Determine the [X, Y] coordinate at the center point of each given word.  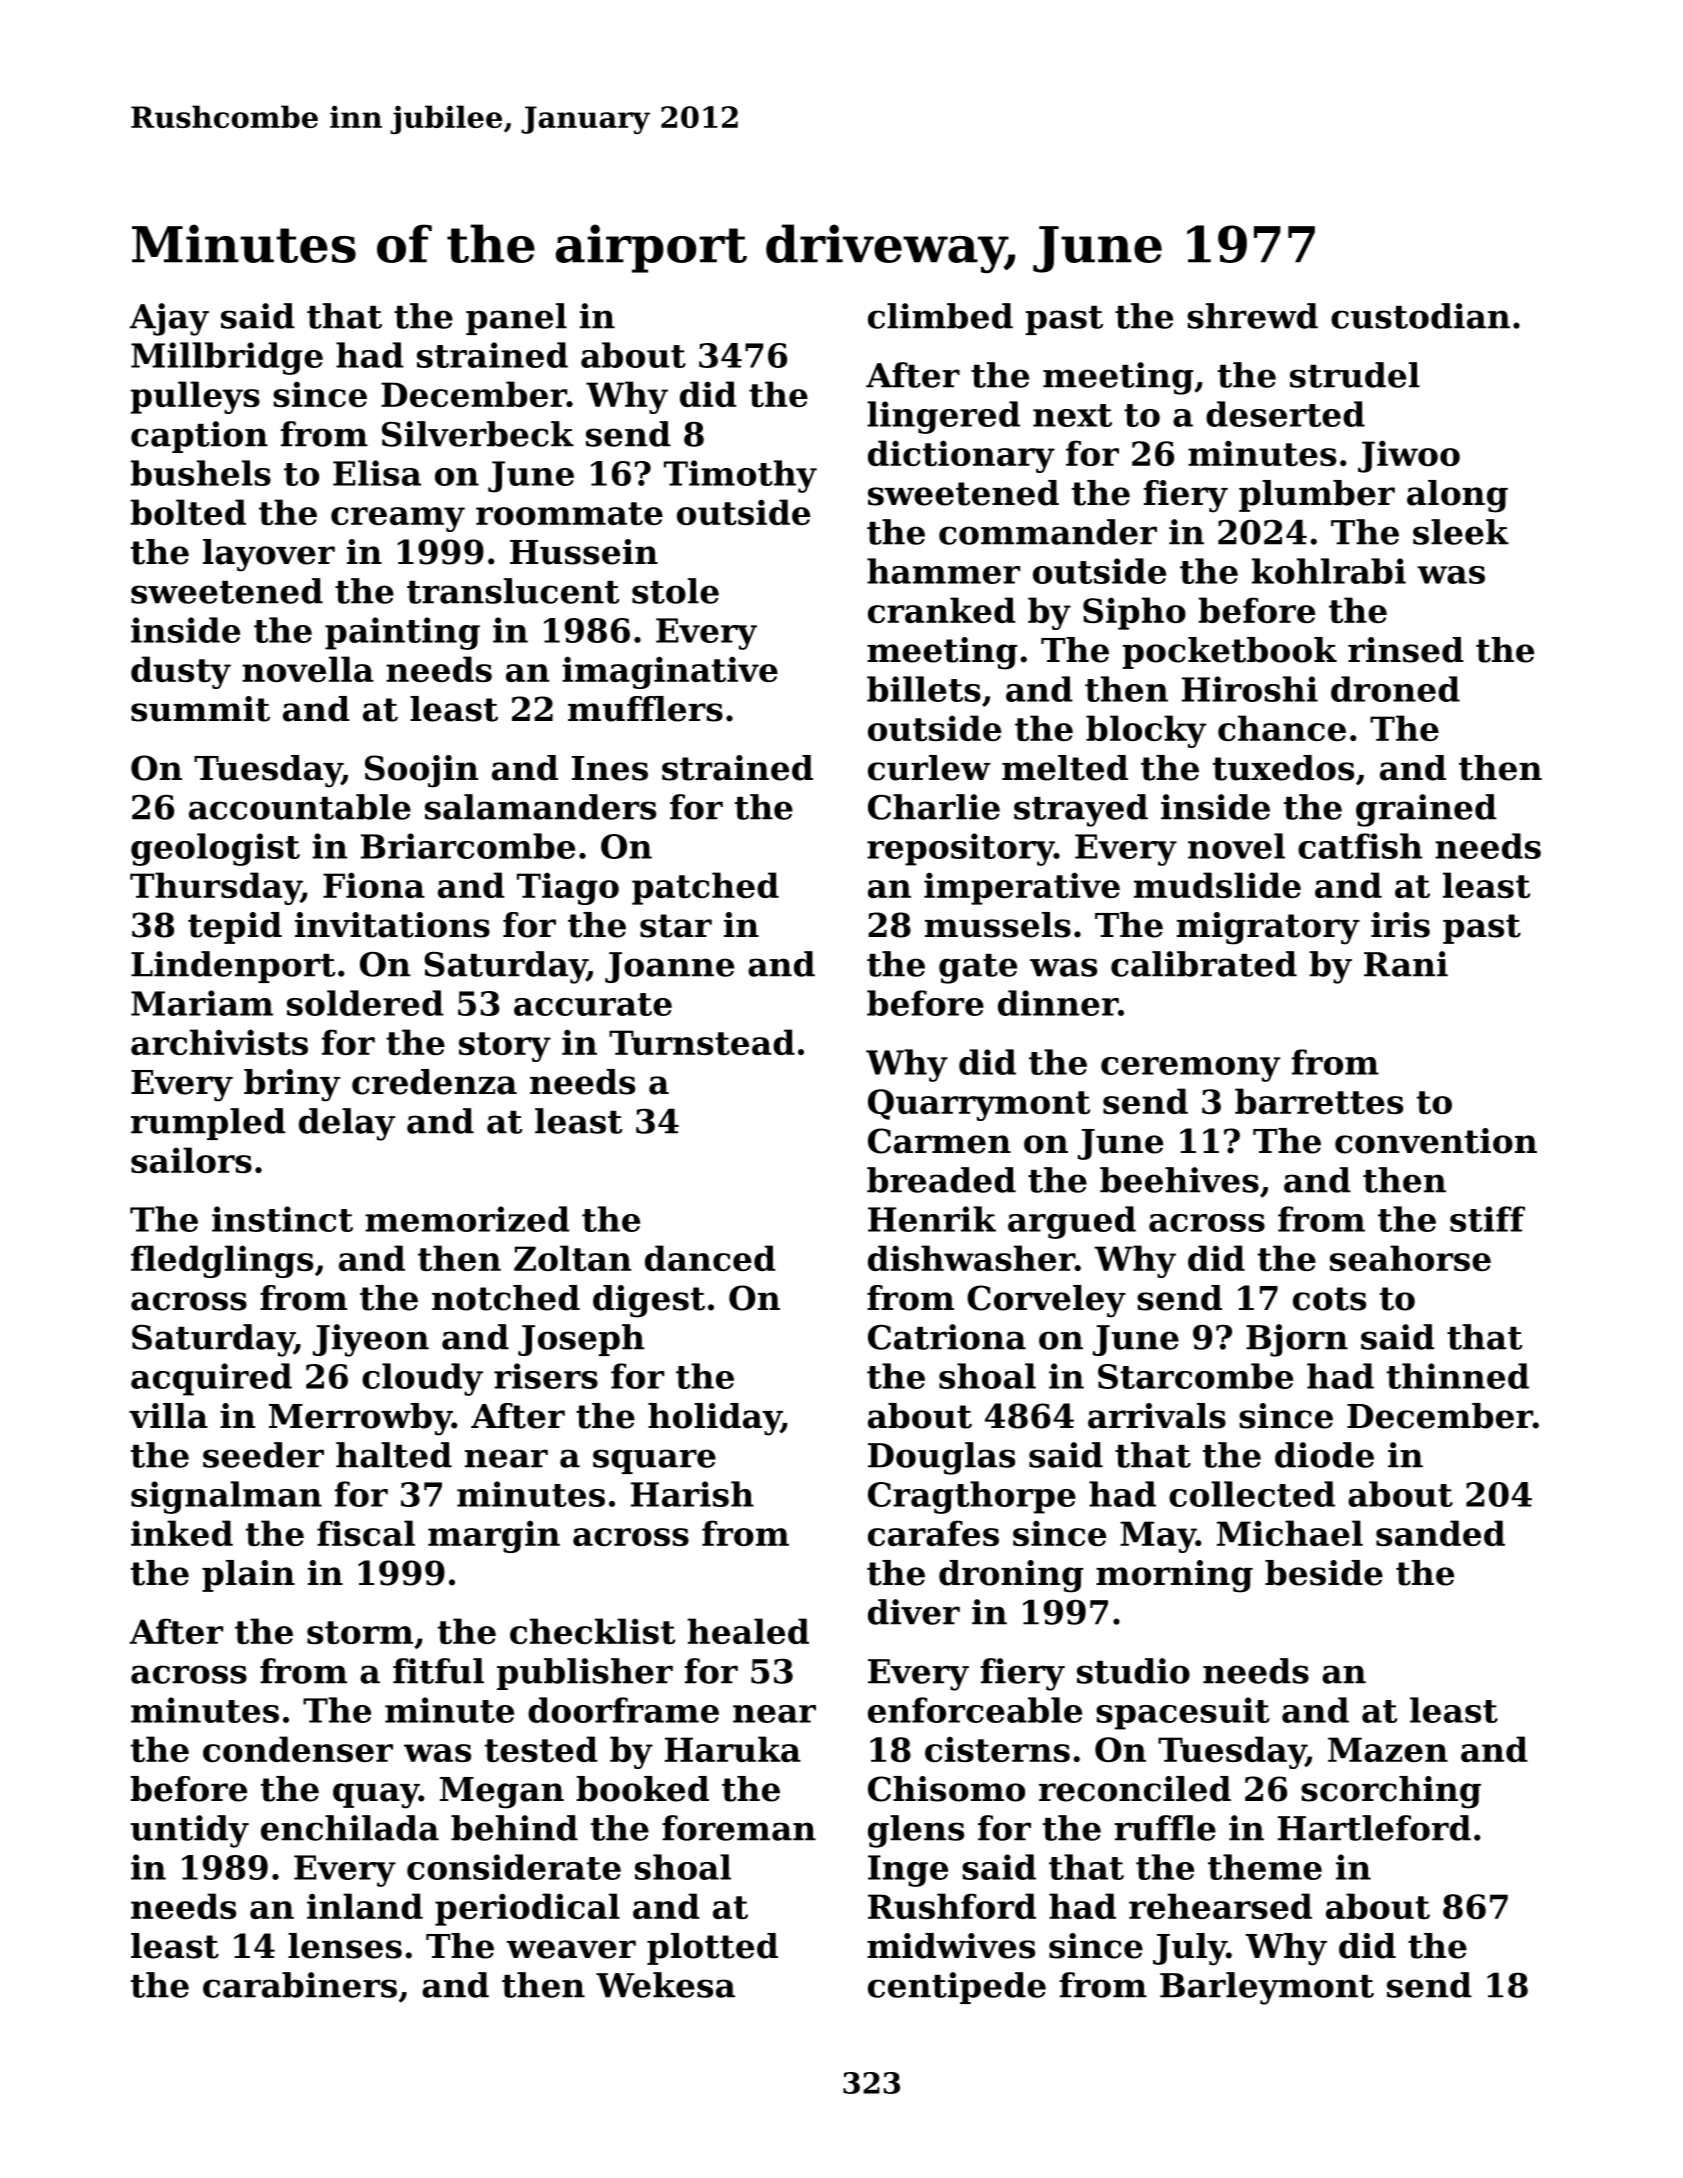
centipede [957, 1988]
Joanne [669, 967]
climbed [940, 316]
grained [1426, 810]
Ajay [169, 319]
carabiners [300, 1985]
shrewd [1252, 316]
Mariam [202, 1003]
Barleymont [1267, 1988]
